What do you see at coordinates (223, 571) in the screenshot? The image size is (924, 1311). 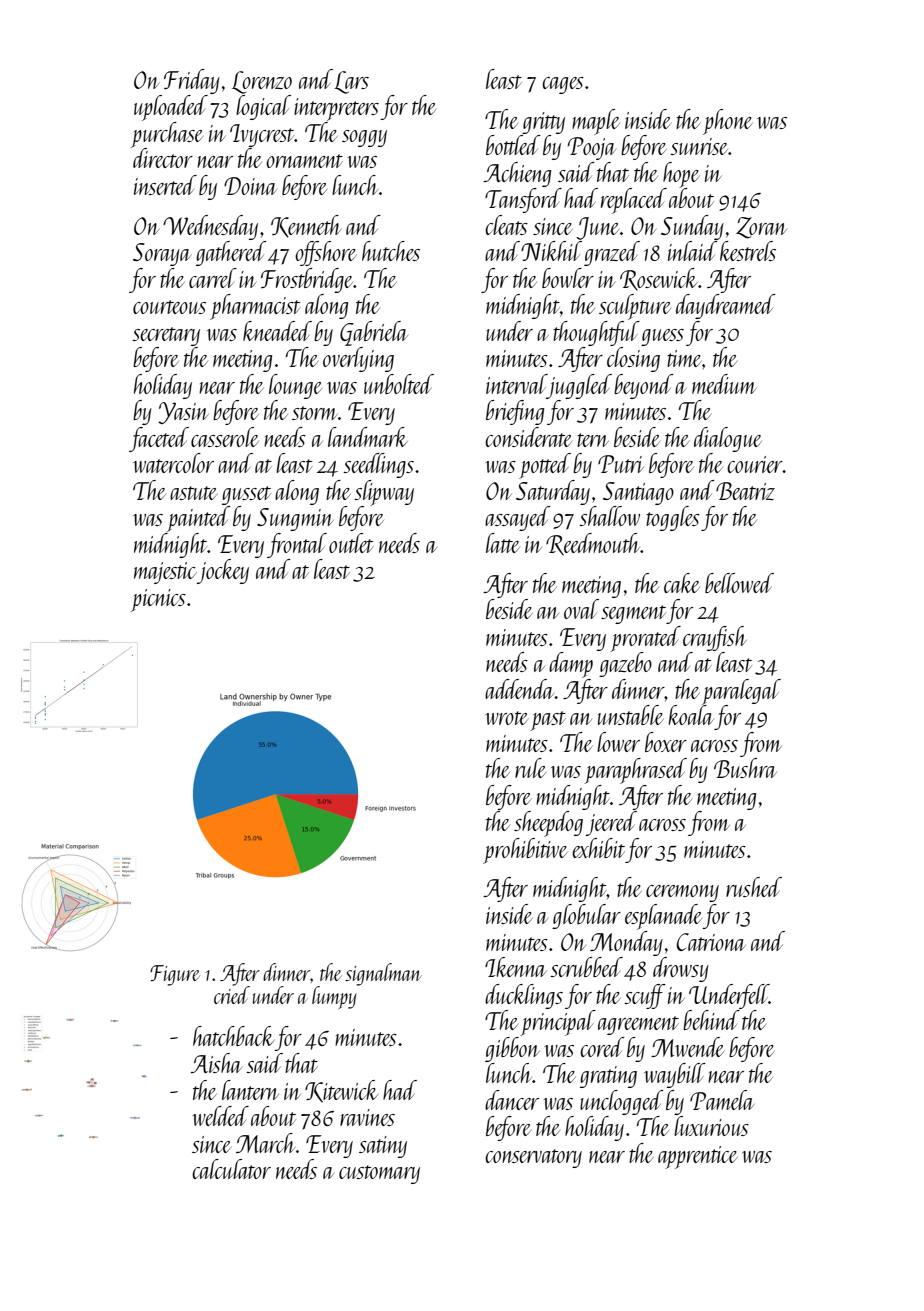 I see `jockey` at bounding box center [223, 571].
